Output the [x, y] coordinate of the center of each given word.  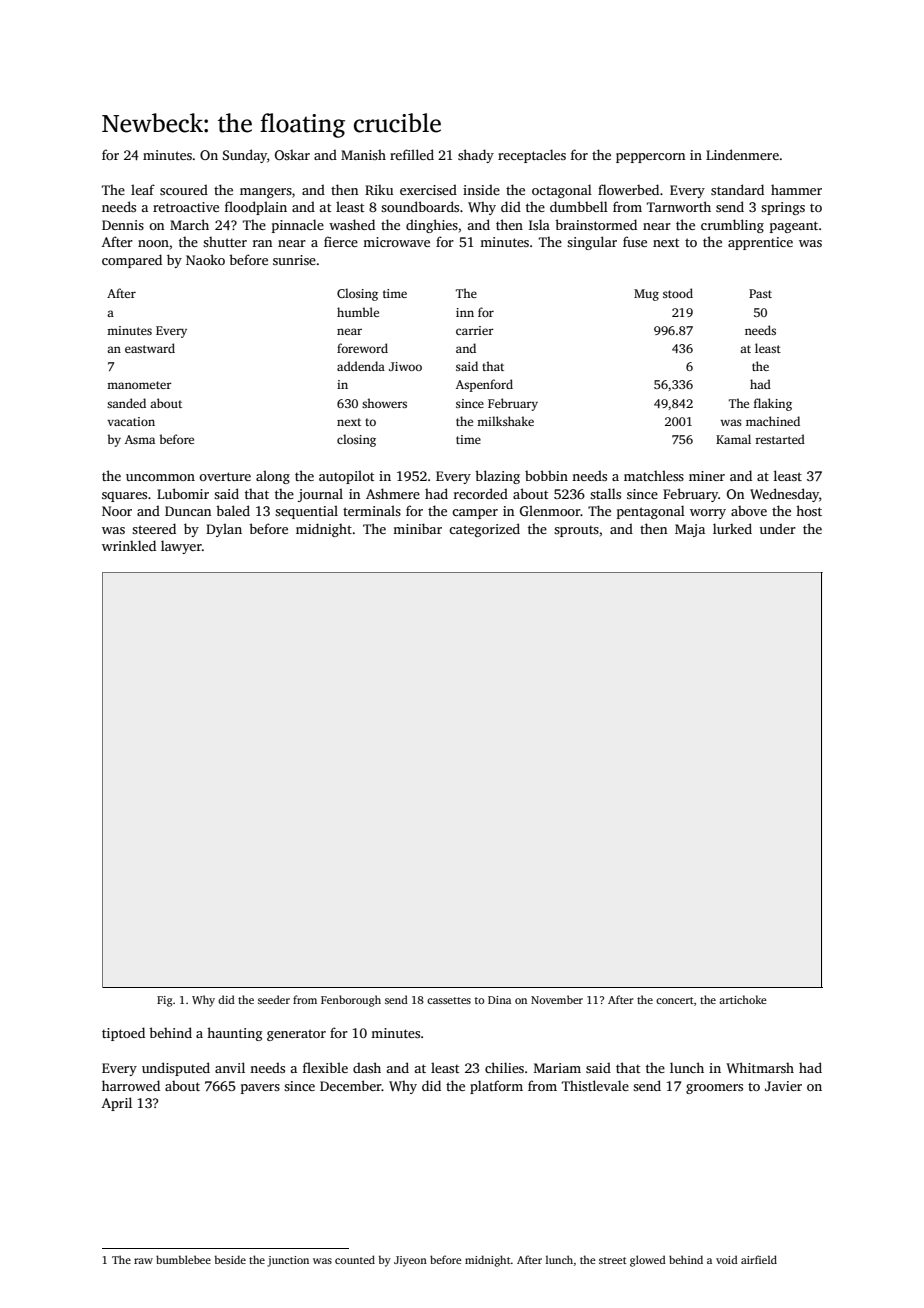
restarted [780, 439]
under [778, 528]
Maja [690, 530]
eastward [150, 348]
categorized [484, 530]
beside [230, 1259]
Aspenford [484, 385]
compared [132, 261]
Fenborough [351, 1001]
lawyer [181, 547]
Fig [164, 1001]
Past [760, 293]
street [613, 1260]
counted [355, 1259]
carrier [475, 330]
